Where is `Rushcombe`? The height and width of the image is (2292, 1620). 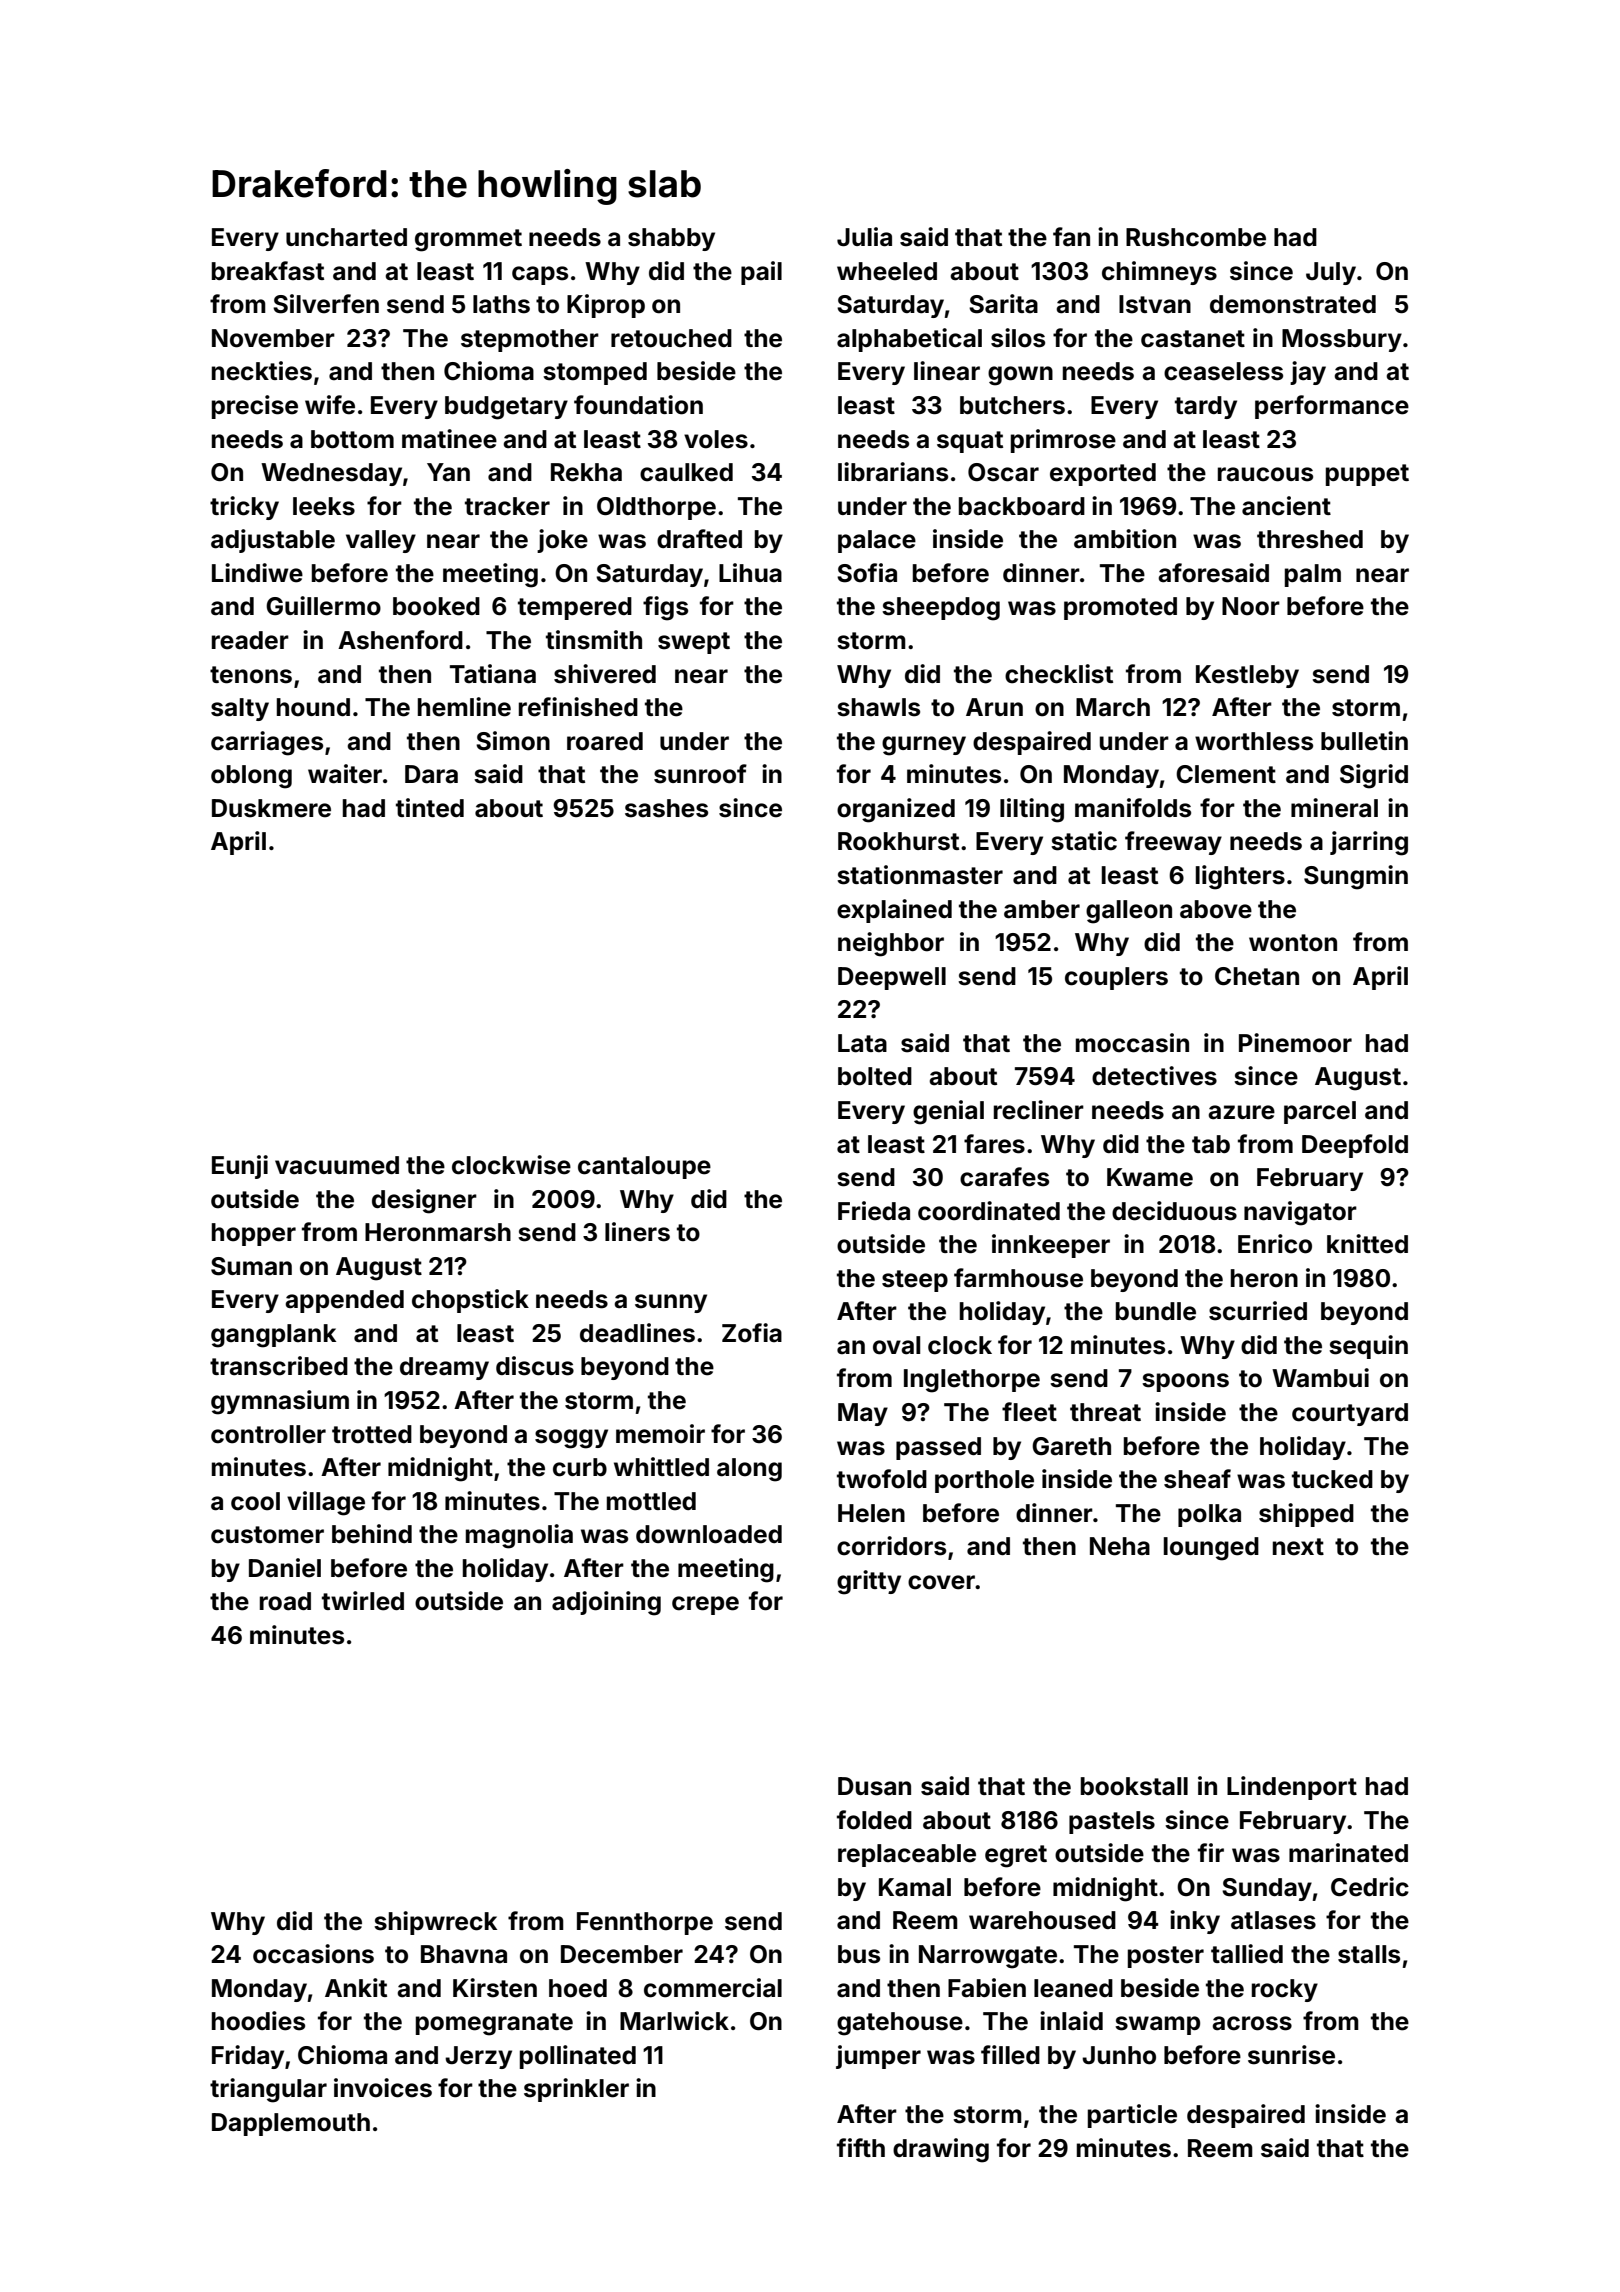 Rushcombe is located at coordinates (1196, 237).
